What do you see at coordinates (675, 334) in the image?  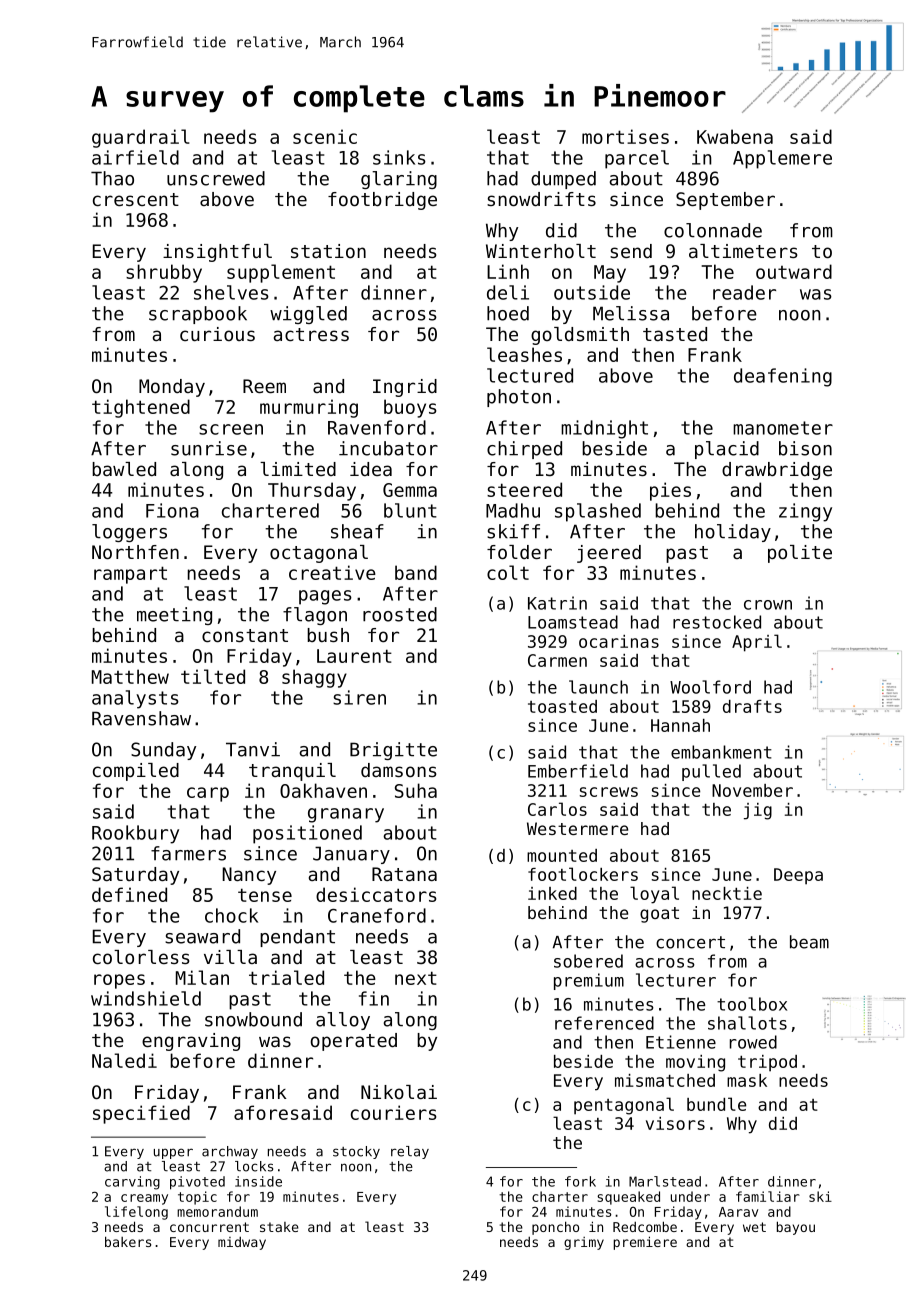 I see `tasted` at bounding box center [675, 334].
